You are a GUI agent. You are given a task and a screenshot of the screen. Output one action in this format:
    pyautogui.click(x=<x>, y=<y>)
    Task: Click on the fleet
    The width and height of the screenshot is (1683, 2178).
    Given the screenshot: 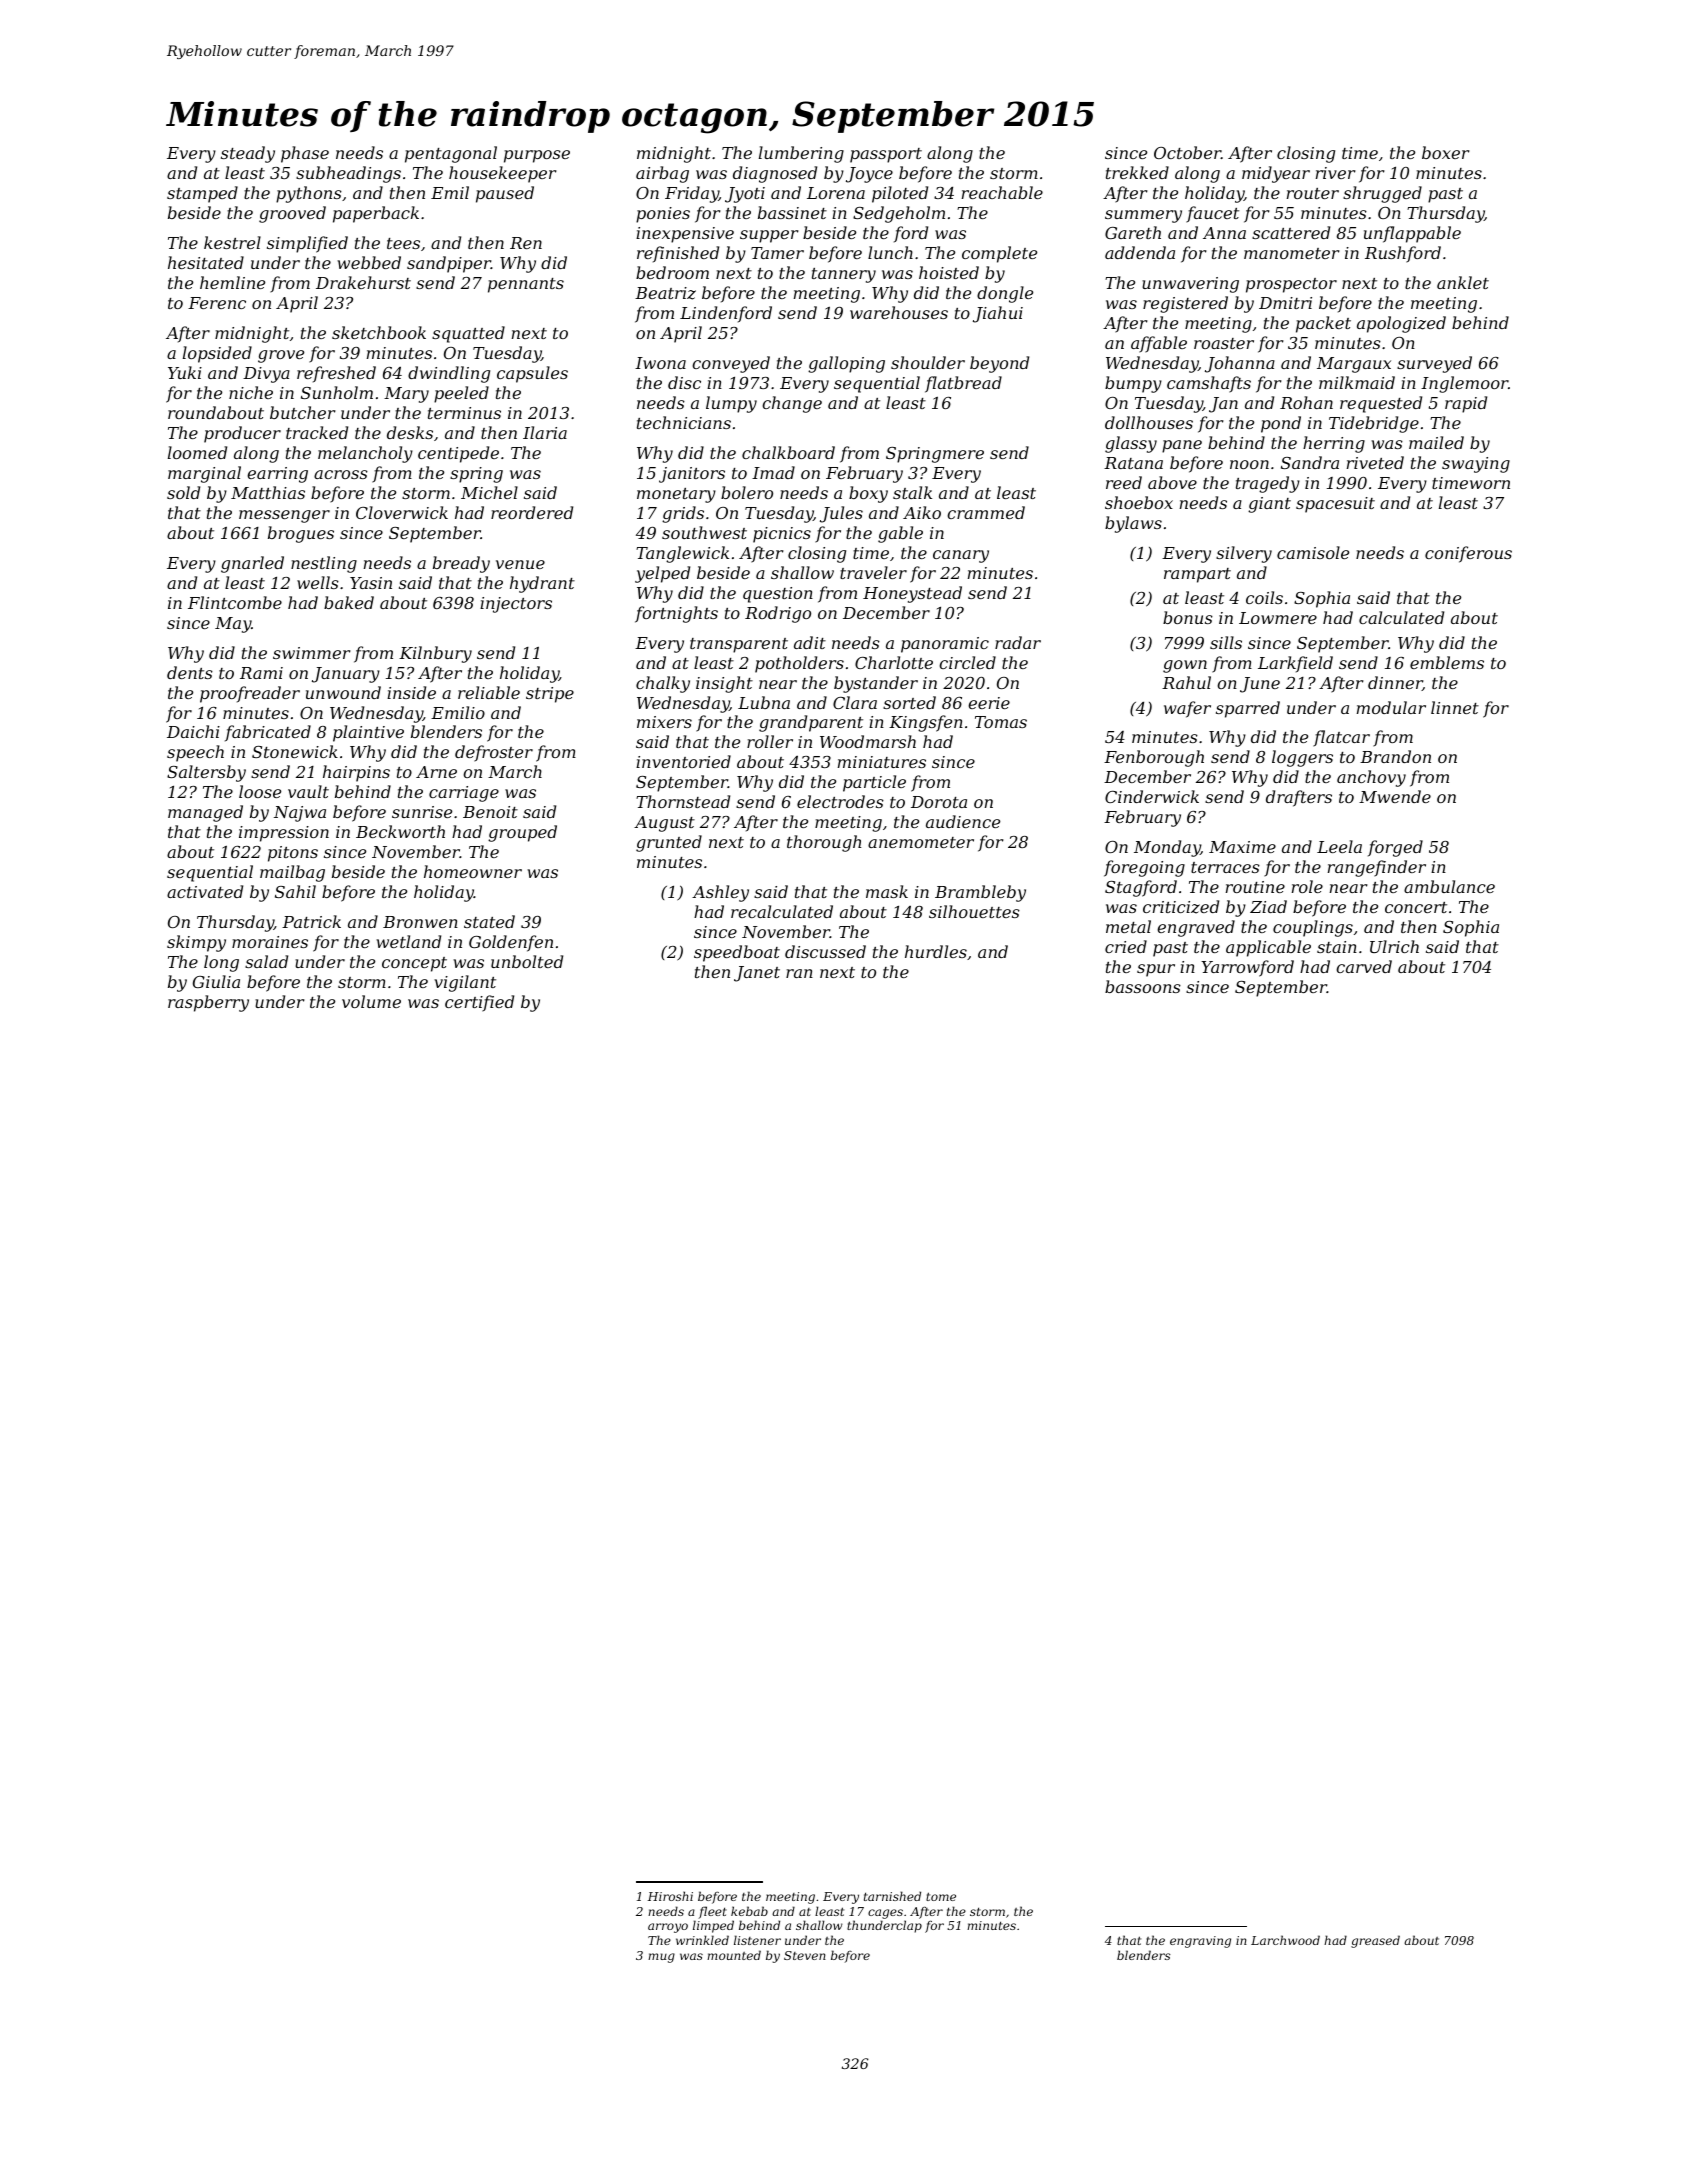 What is the action you would take?
    pyautogui.click(x=713, y=1912)
